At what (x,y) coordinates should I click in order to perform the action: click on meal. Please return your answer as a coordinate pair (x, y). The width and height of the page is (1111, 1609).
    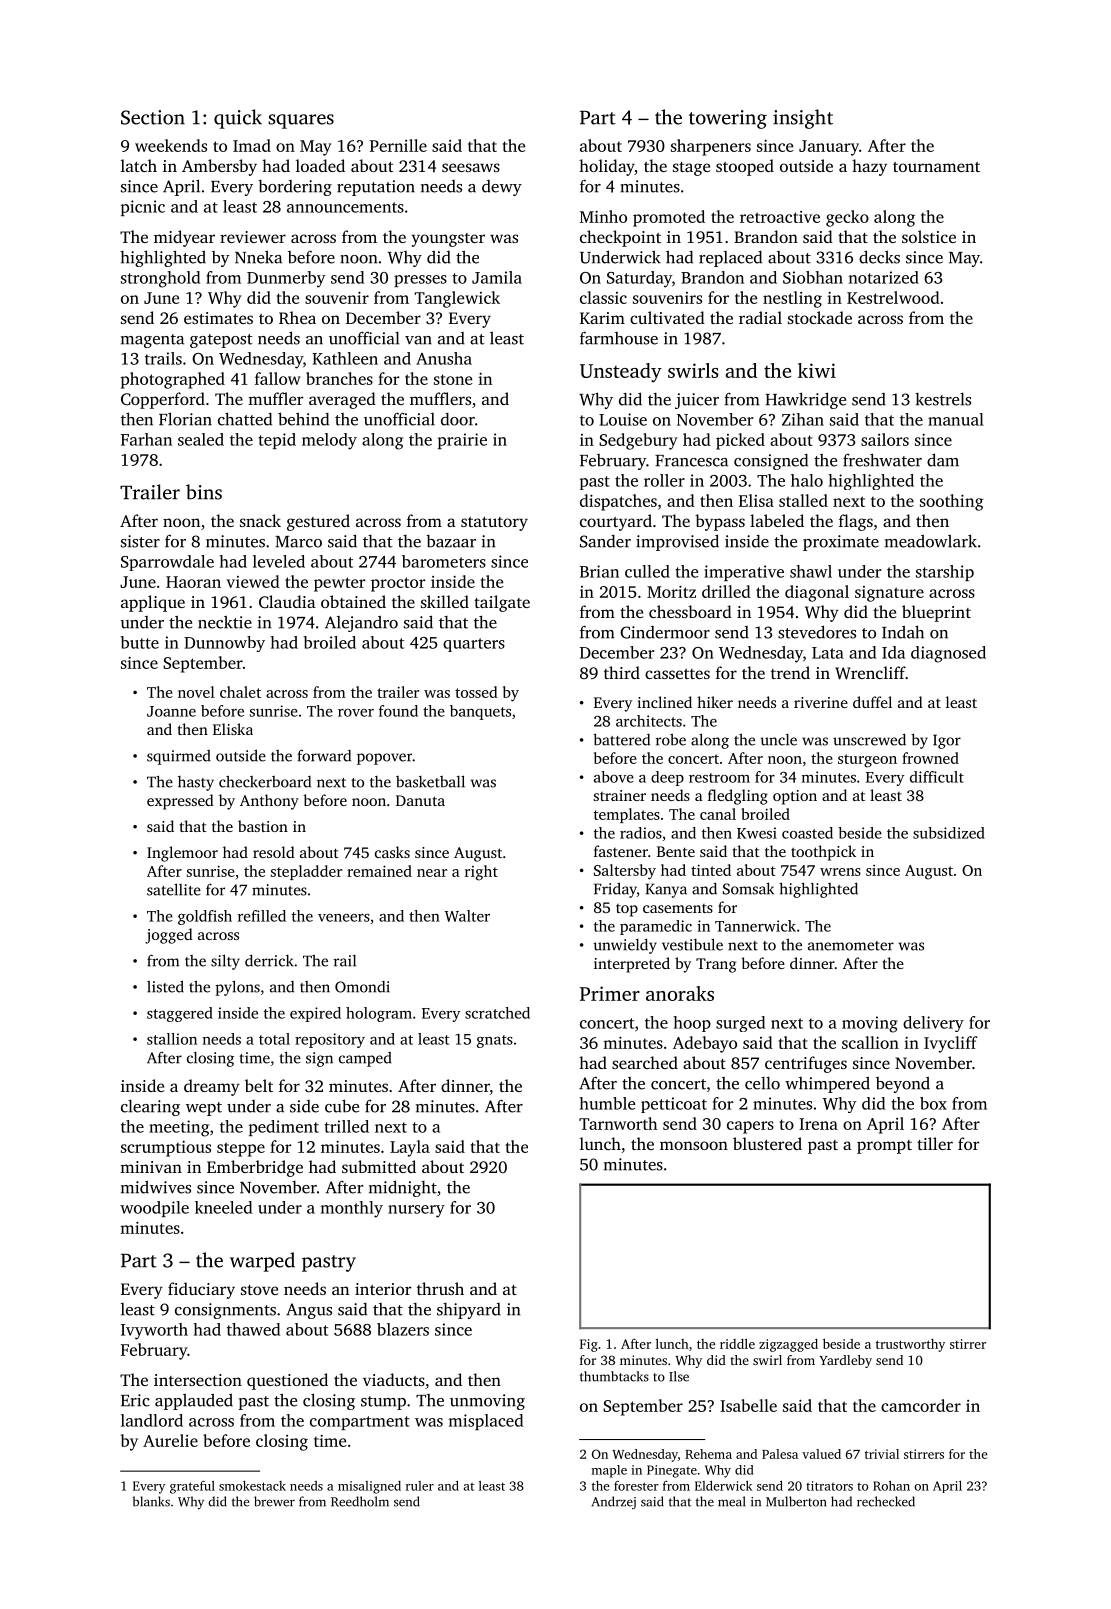
    Looking at the image, I should click on (731, 1501).
